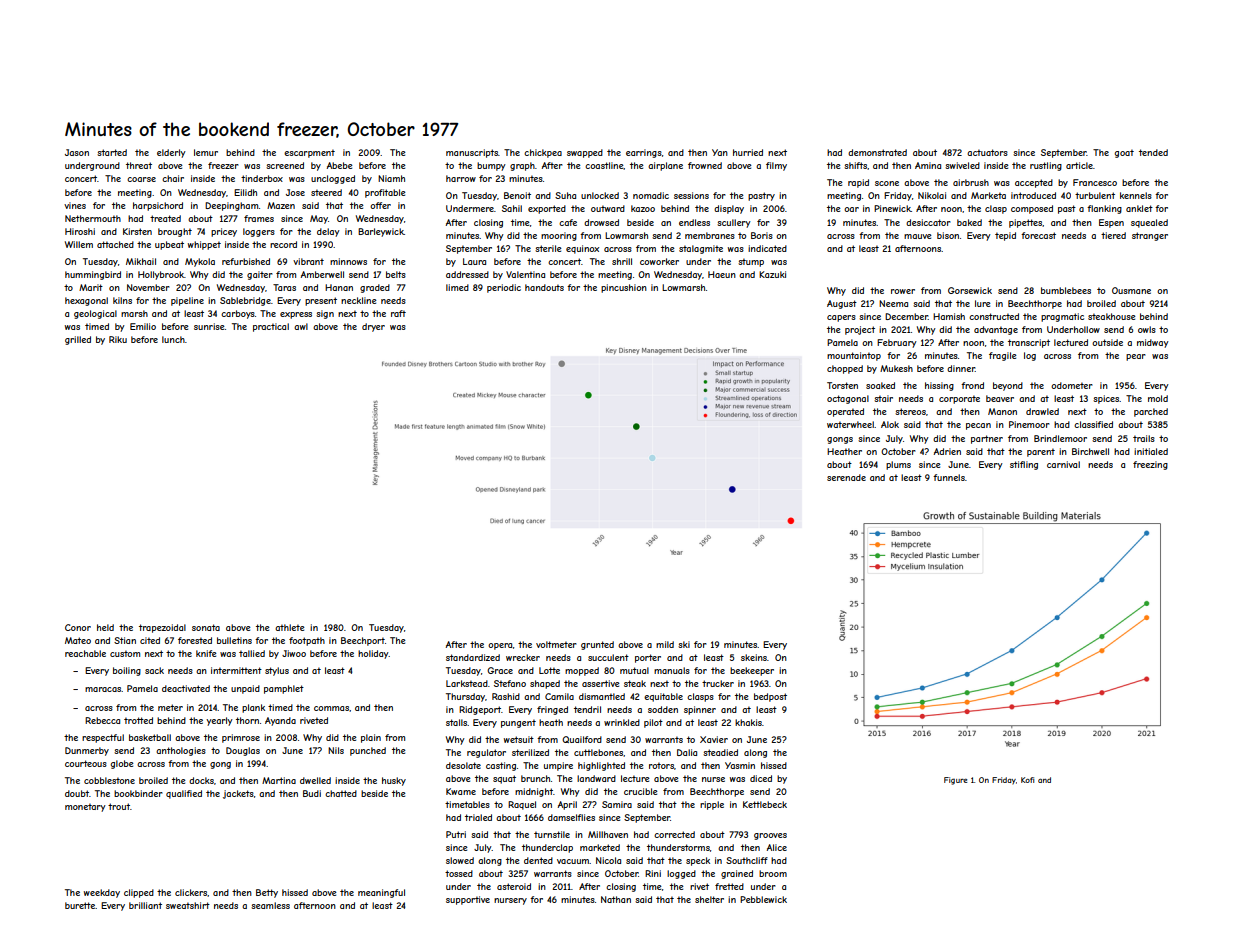 This screenshot has height=952, width=1233. I want to click on desolate, so click(463, 765).
